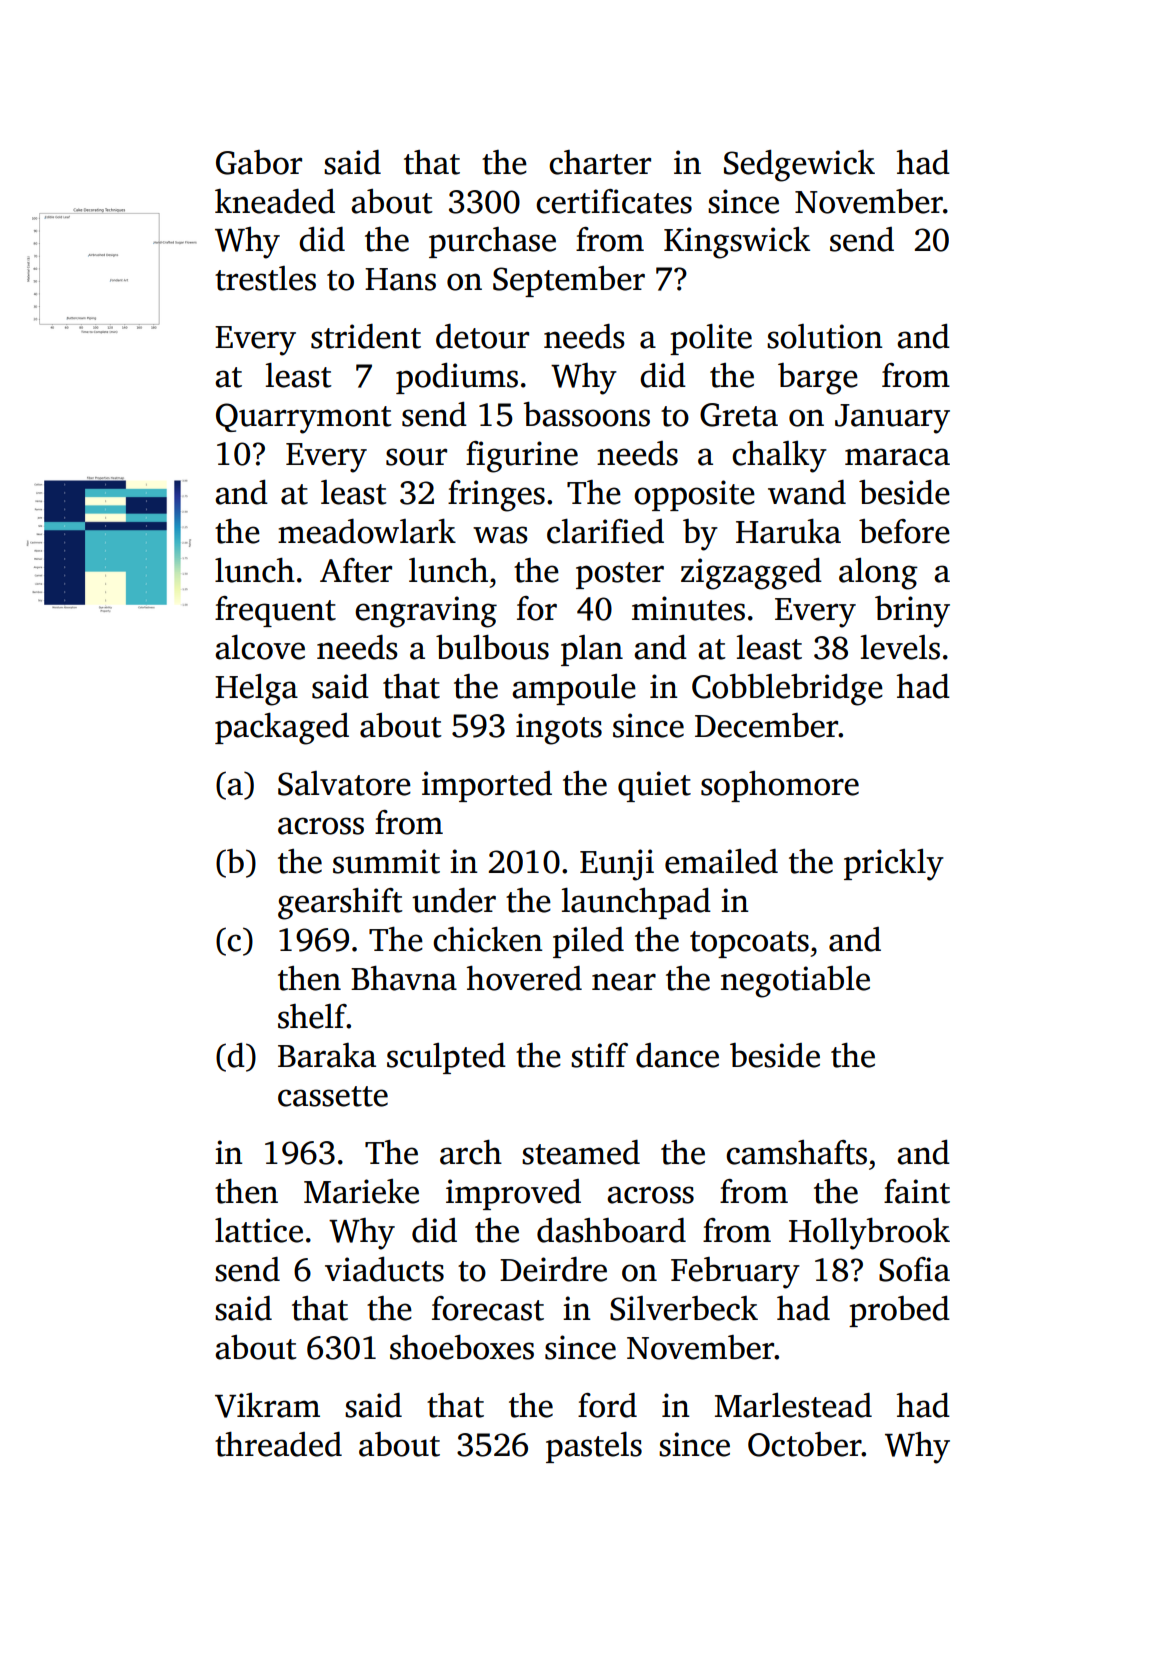  Describe the element at coordinates (825, 336) in the page. I see `solution` at that location.
